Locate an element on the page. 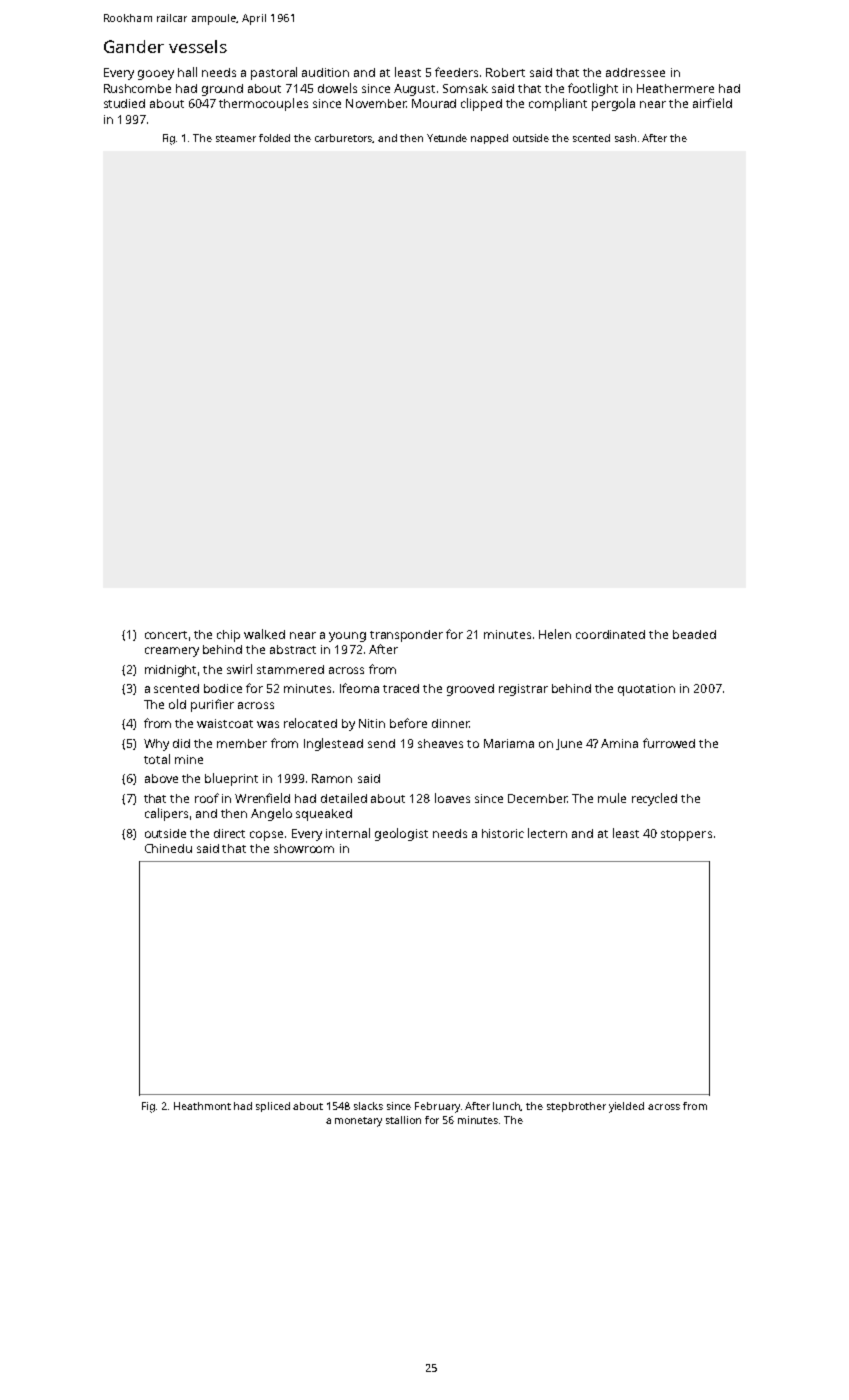 This image has height=1400, width=849. mule is located at coordinates (612, 798).
